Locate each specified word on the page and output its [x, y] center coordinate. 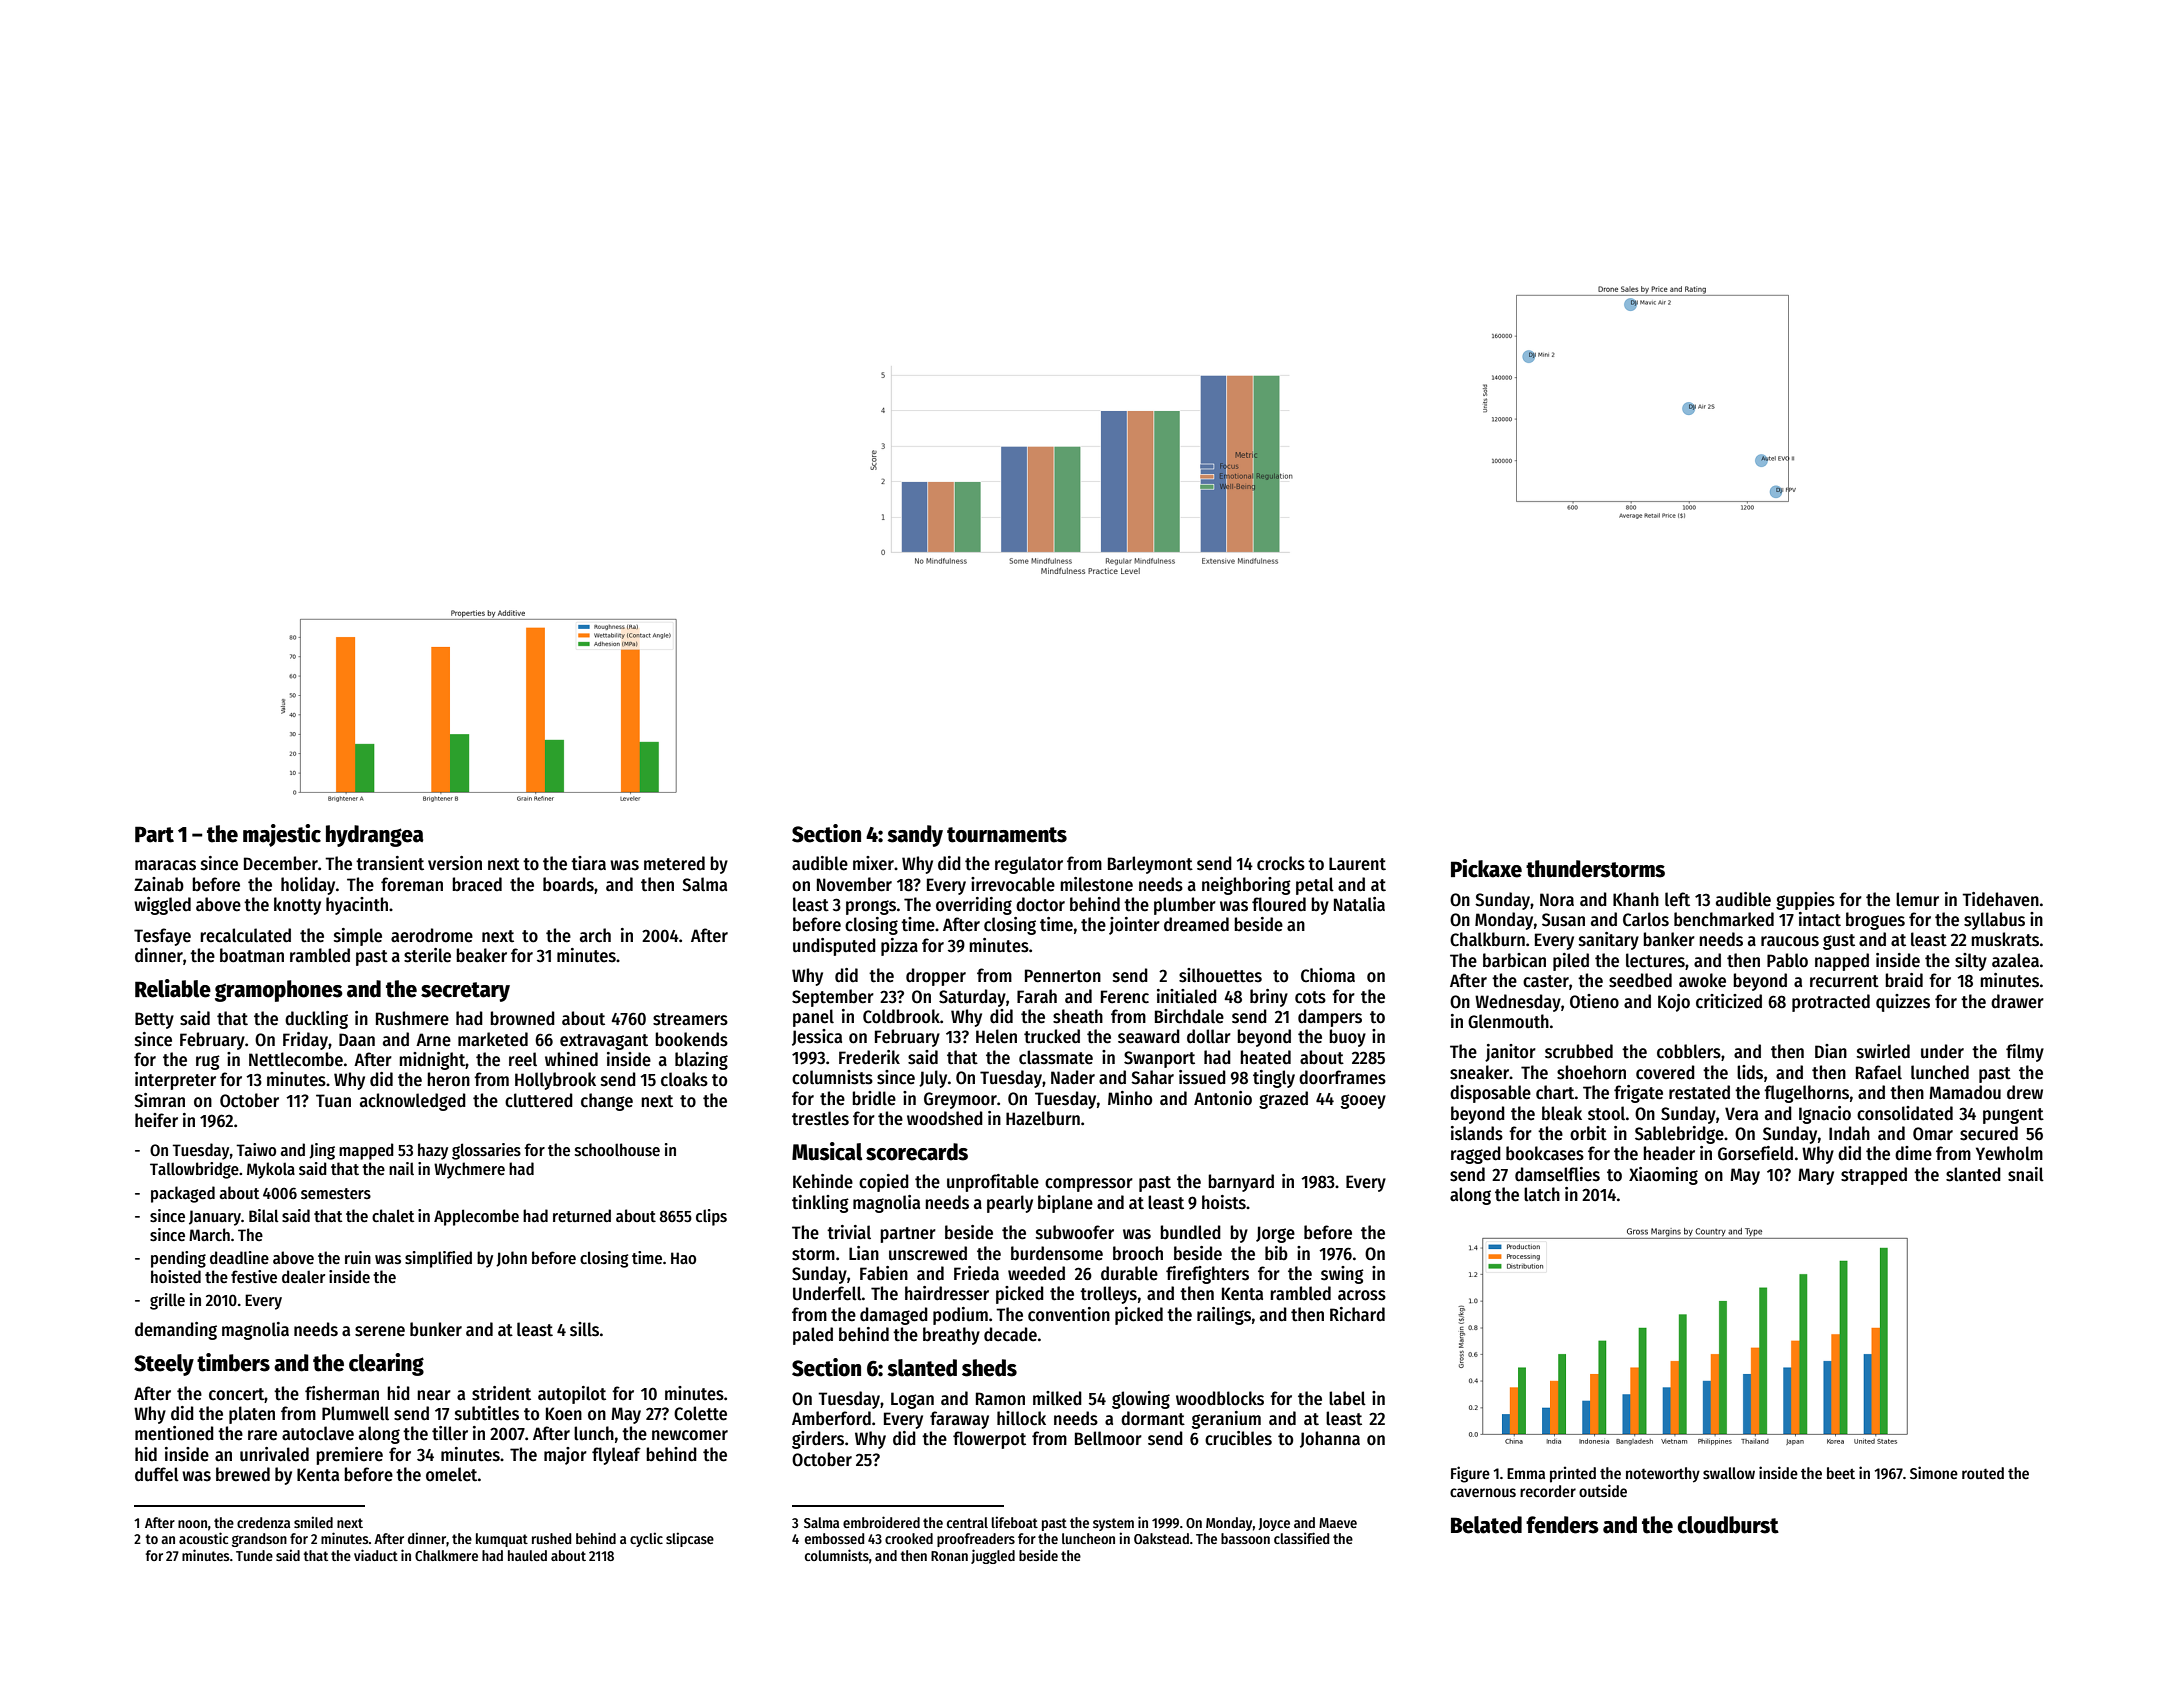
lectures [1655, 960]
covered [1665, 1072]
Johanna [1330, 1439]
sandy [915, 836]
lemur [1917, 899]
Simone [1934, 1472]
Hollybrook [555, 1081]
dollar [1209, 1036]
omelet [451, 1474]
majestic [282, 835]
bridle [874, 1098]
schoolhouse [617, 1150]
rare [262, 1435]
